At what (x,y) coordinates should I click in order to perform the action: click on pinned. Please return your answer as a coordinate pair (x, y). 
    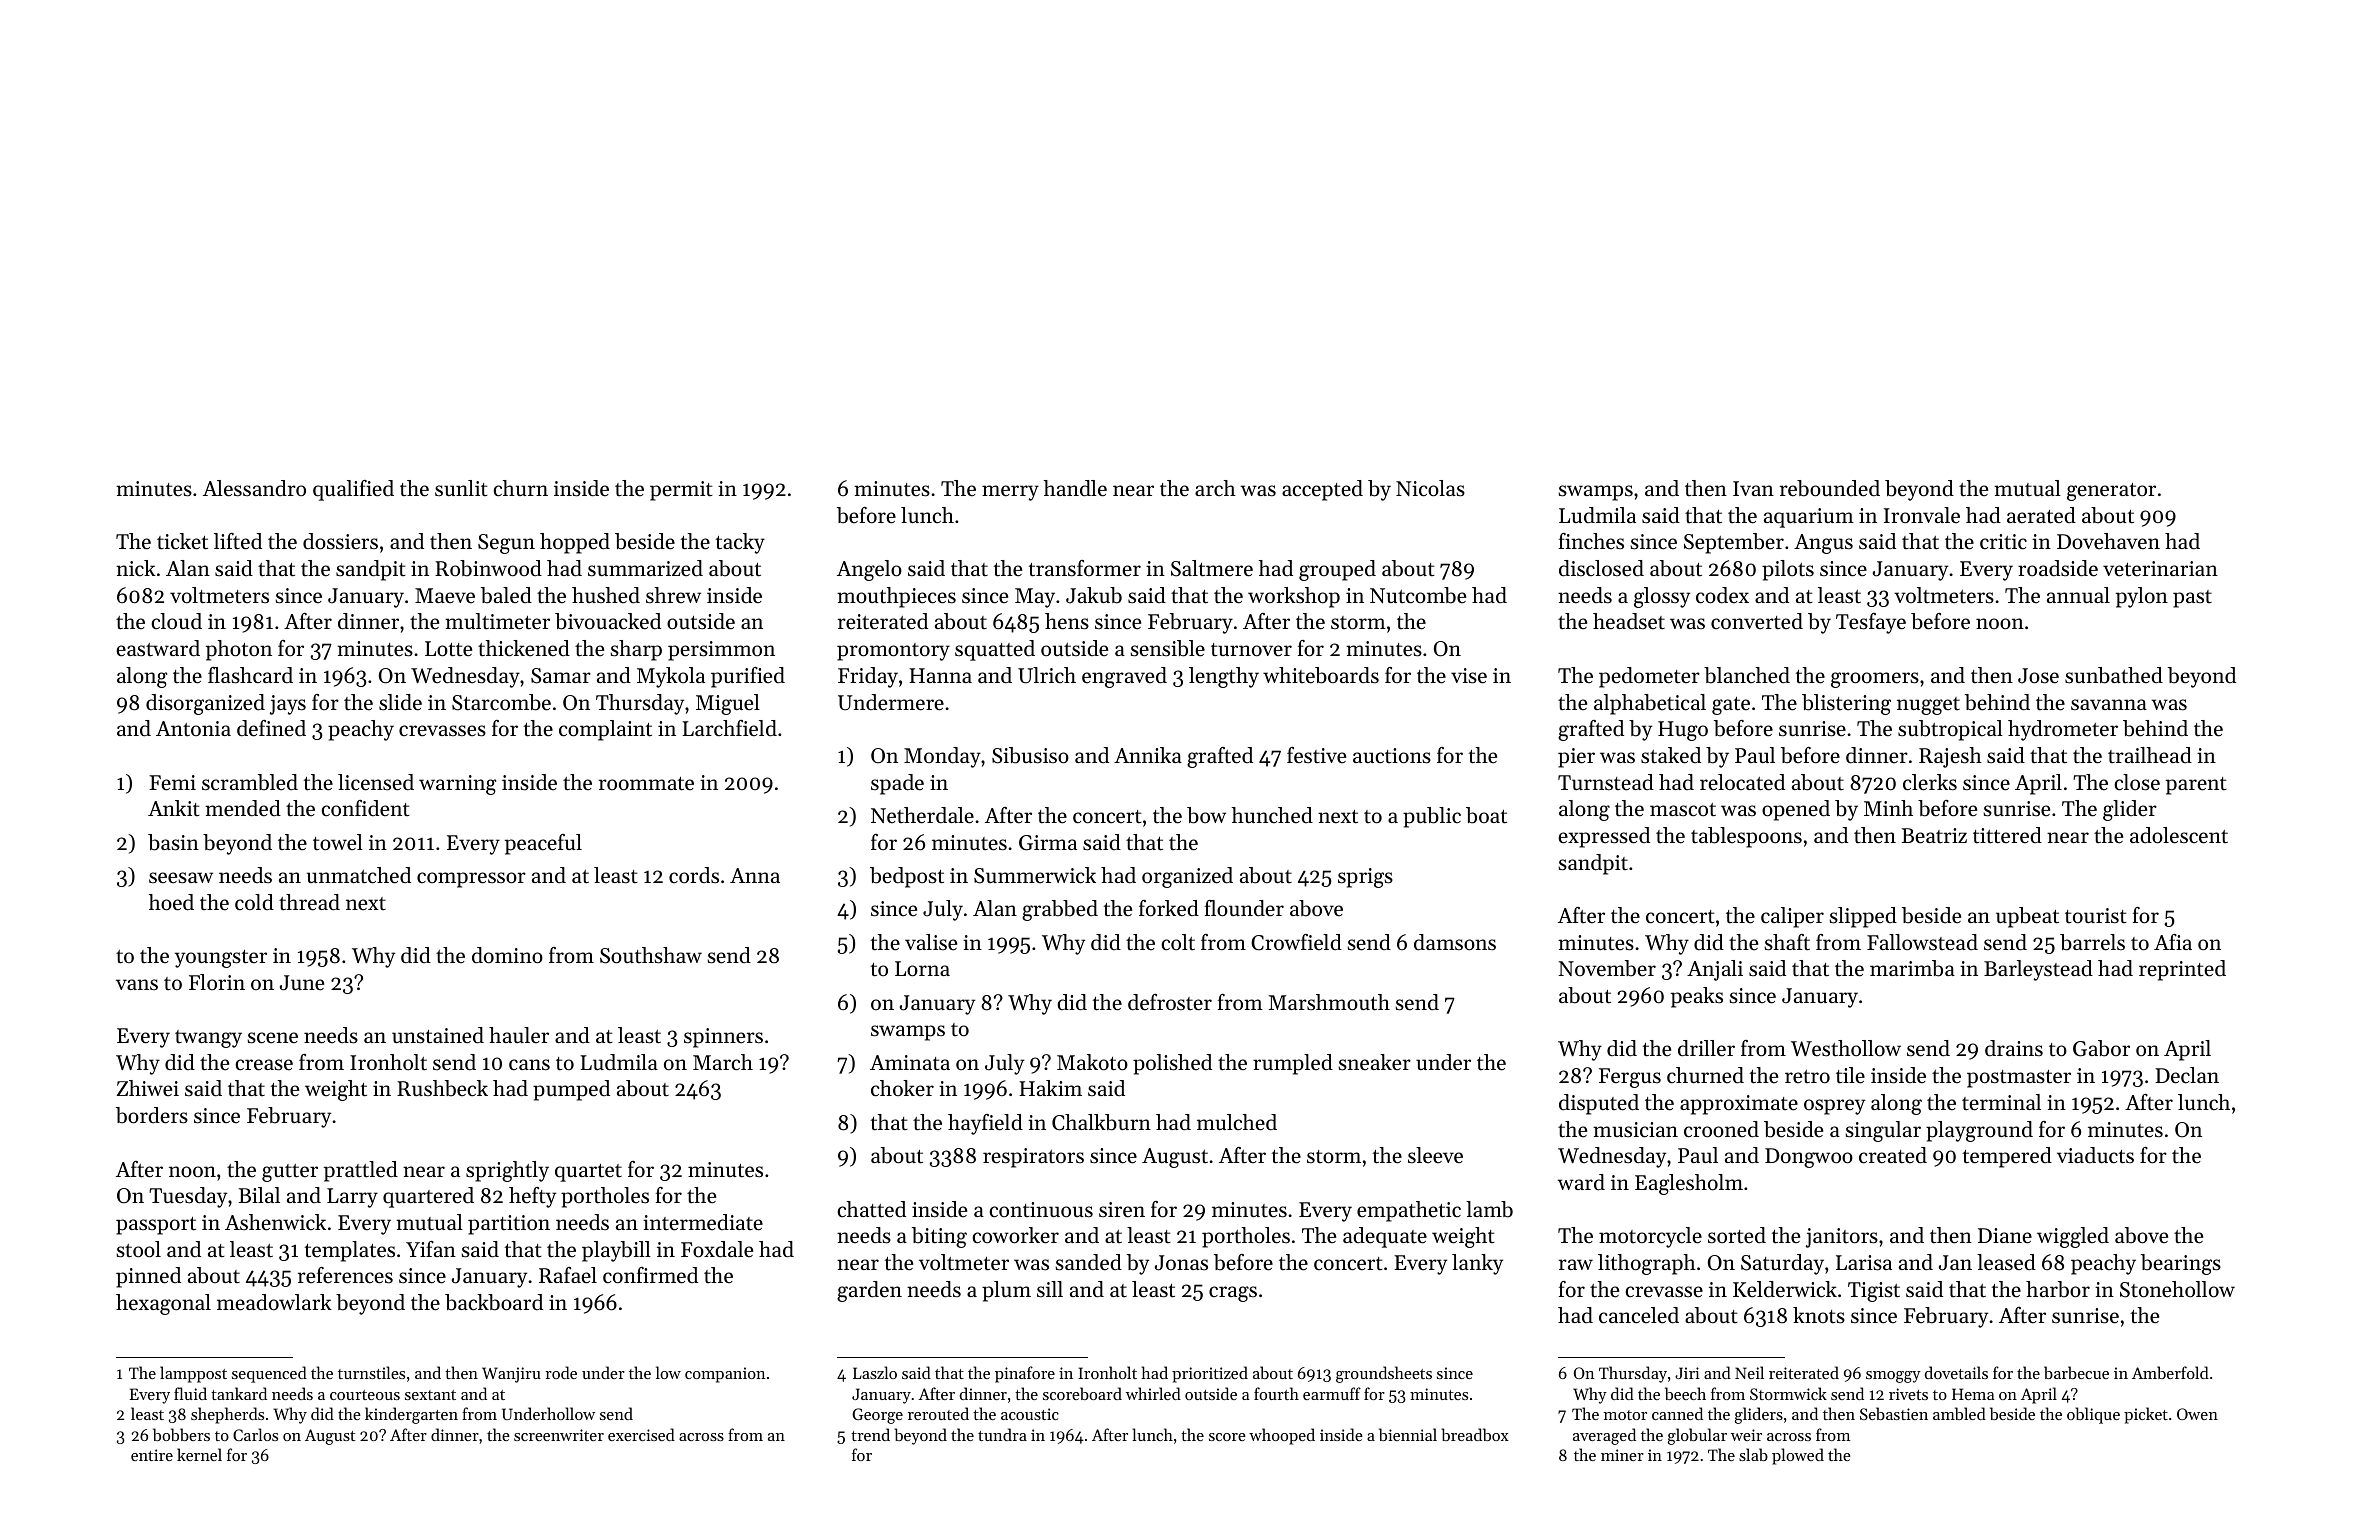
    Looking at the image, I should click on (148, 1277).
